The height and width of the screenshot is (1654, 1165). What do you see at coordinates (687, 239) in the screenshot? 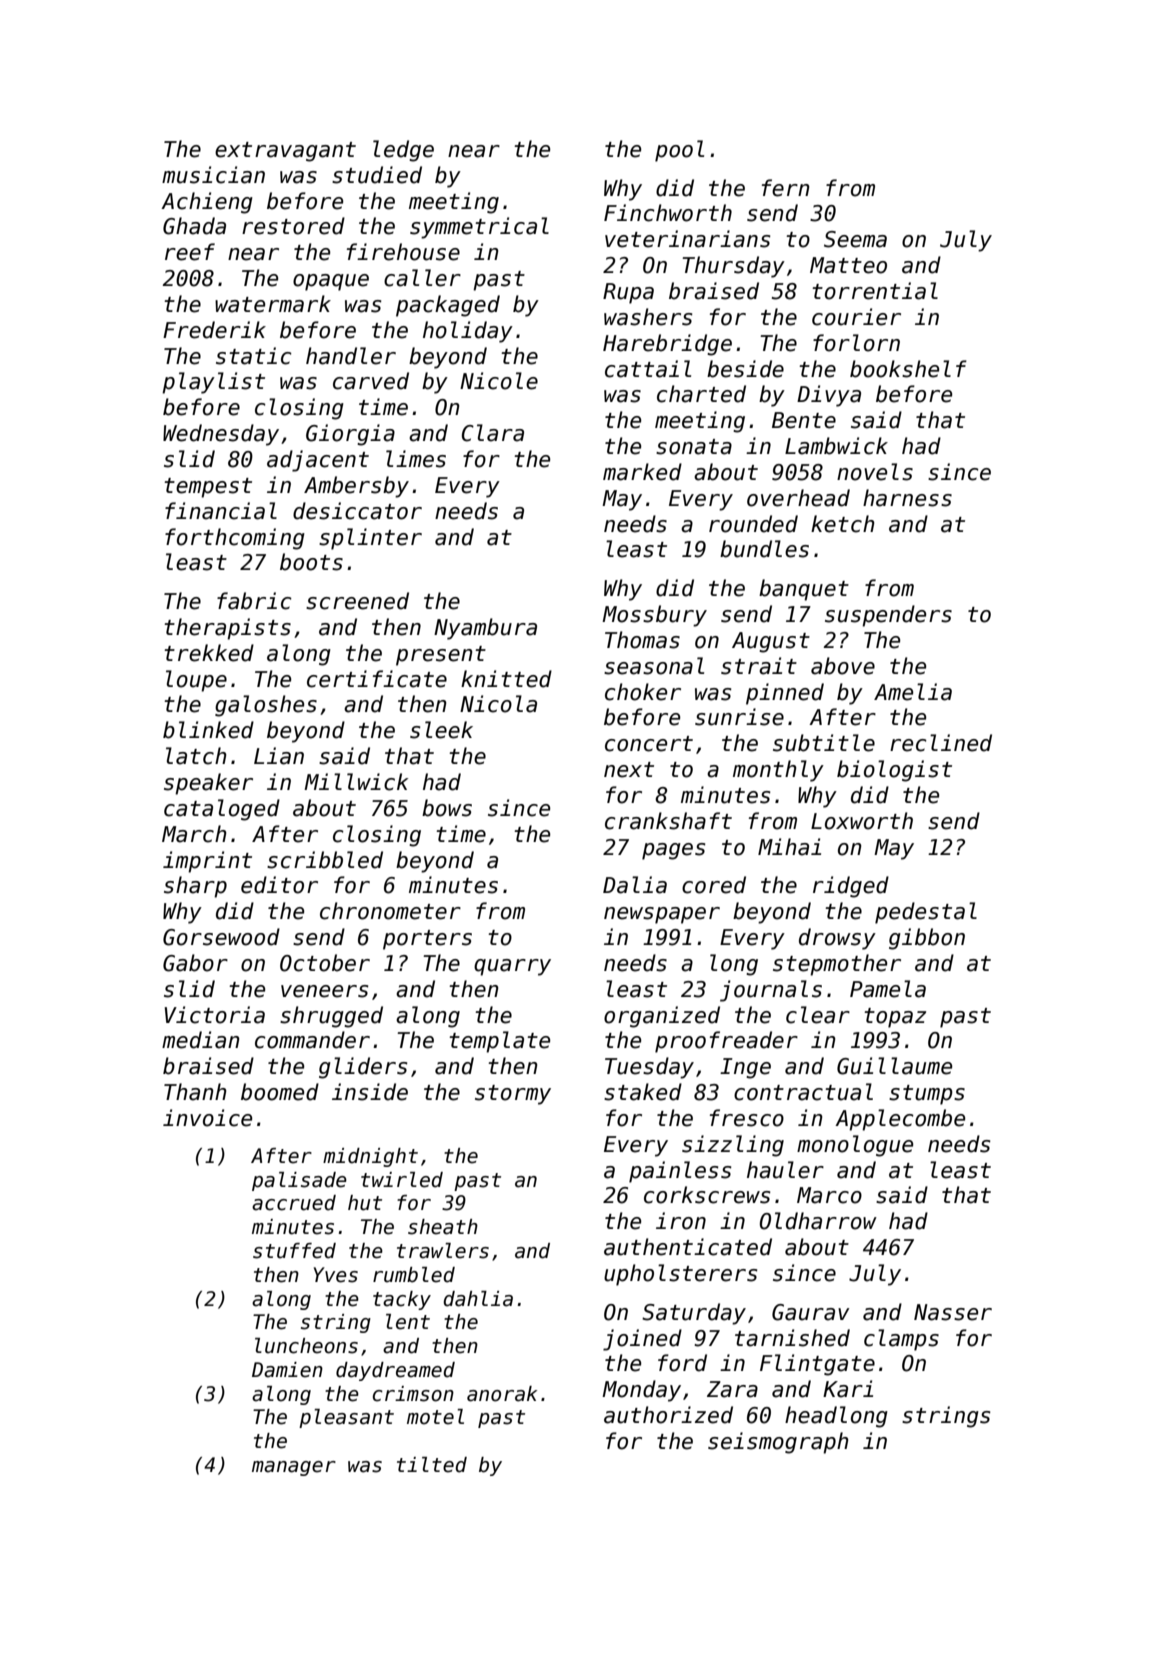
I see `veterinarians` at bounding box center [687, 239].
